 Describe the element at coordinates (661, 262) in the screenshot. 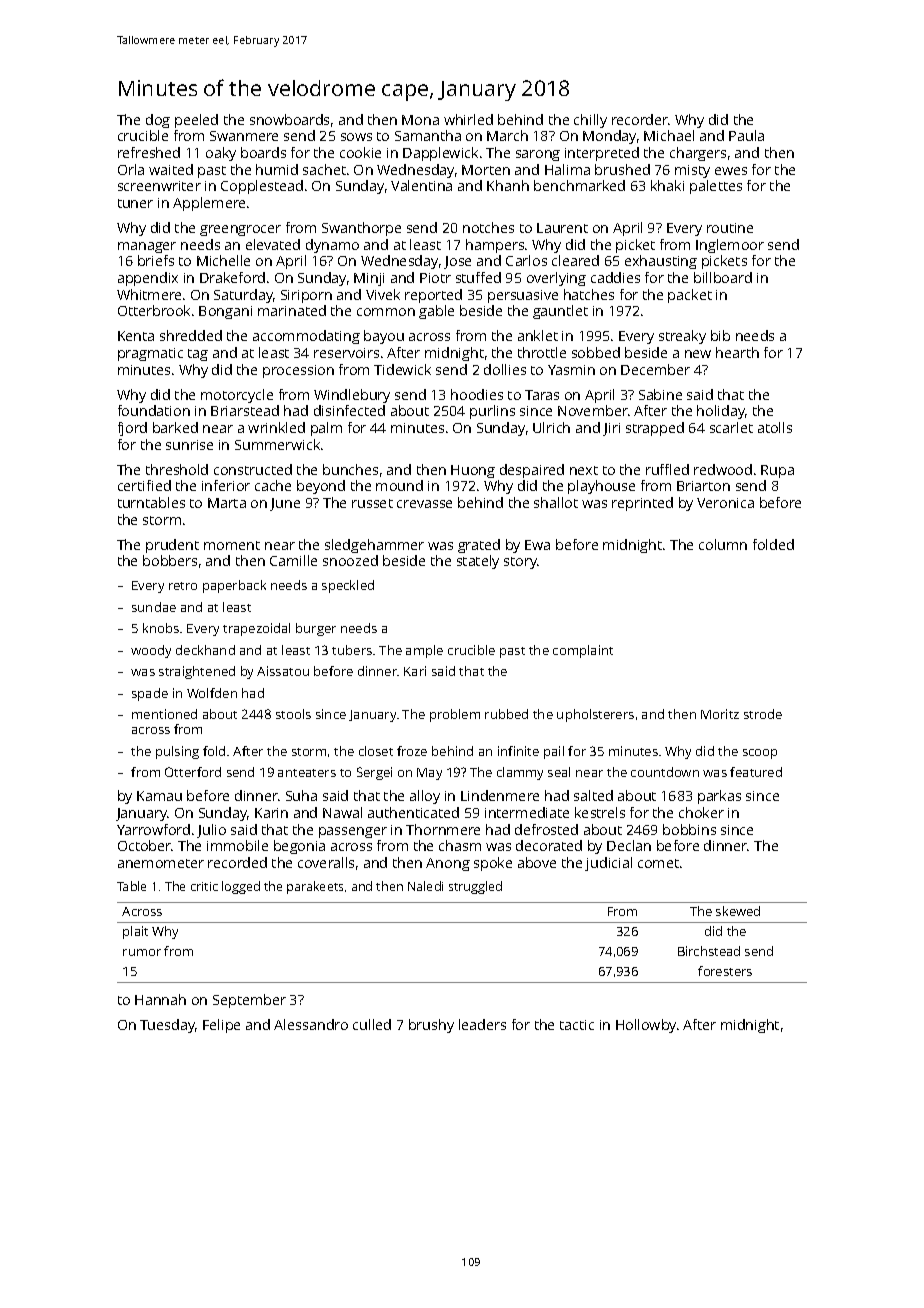

I see `exhausting` at that location.
